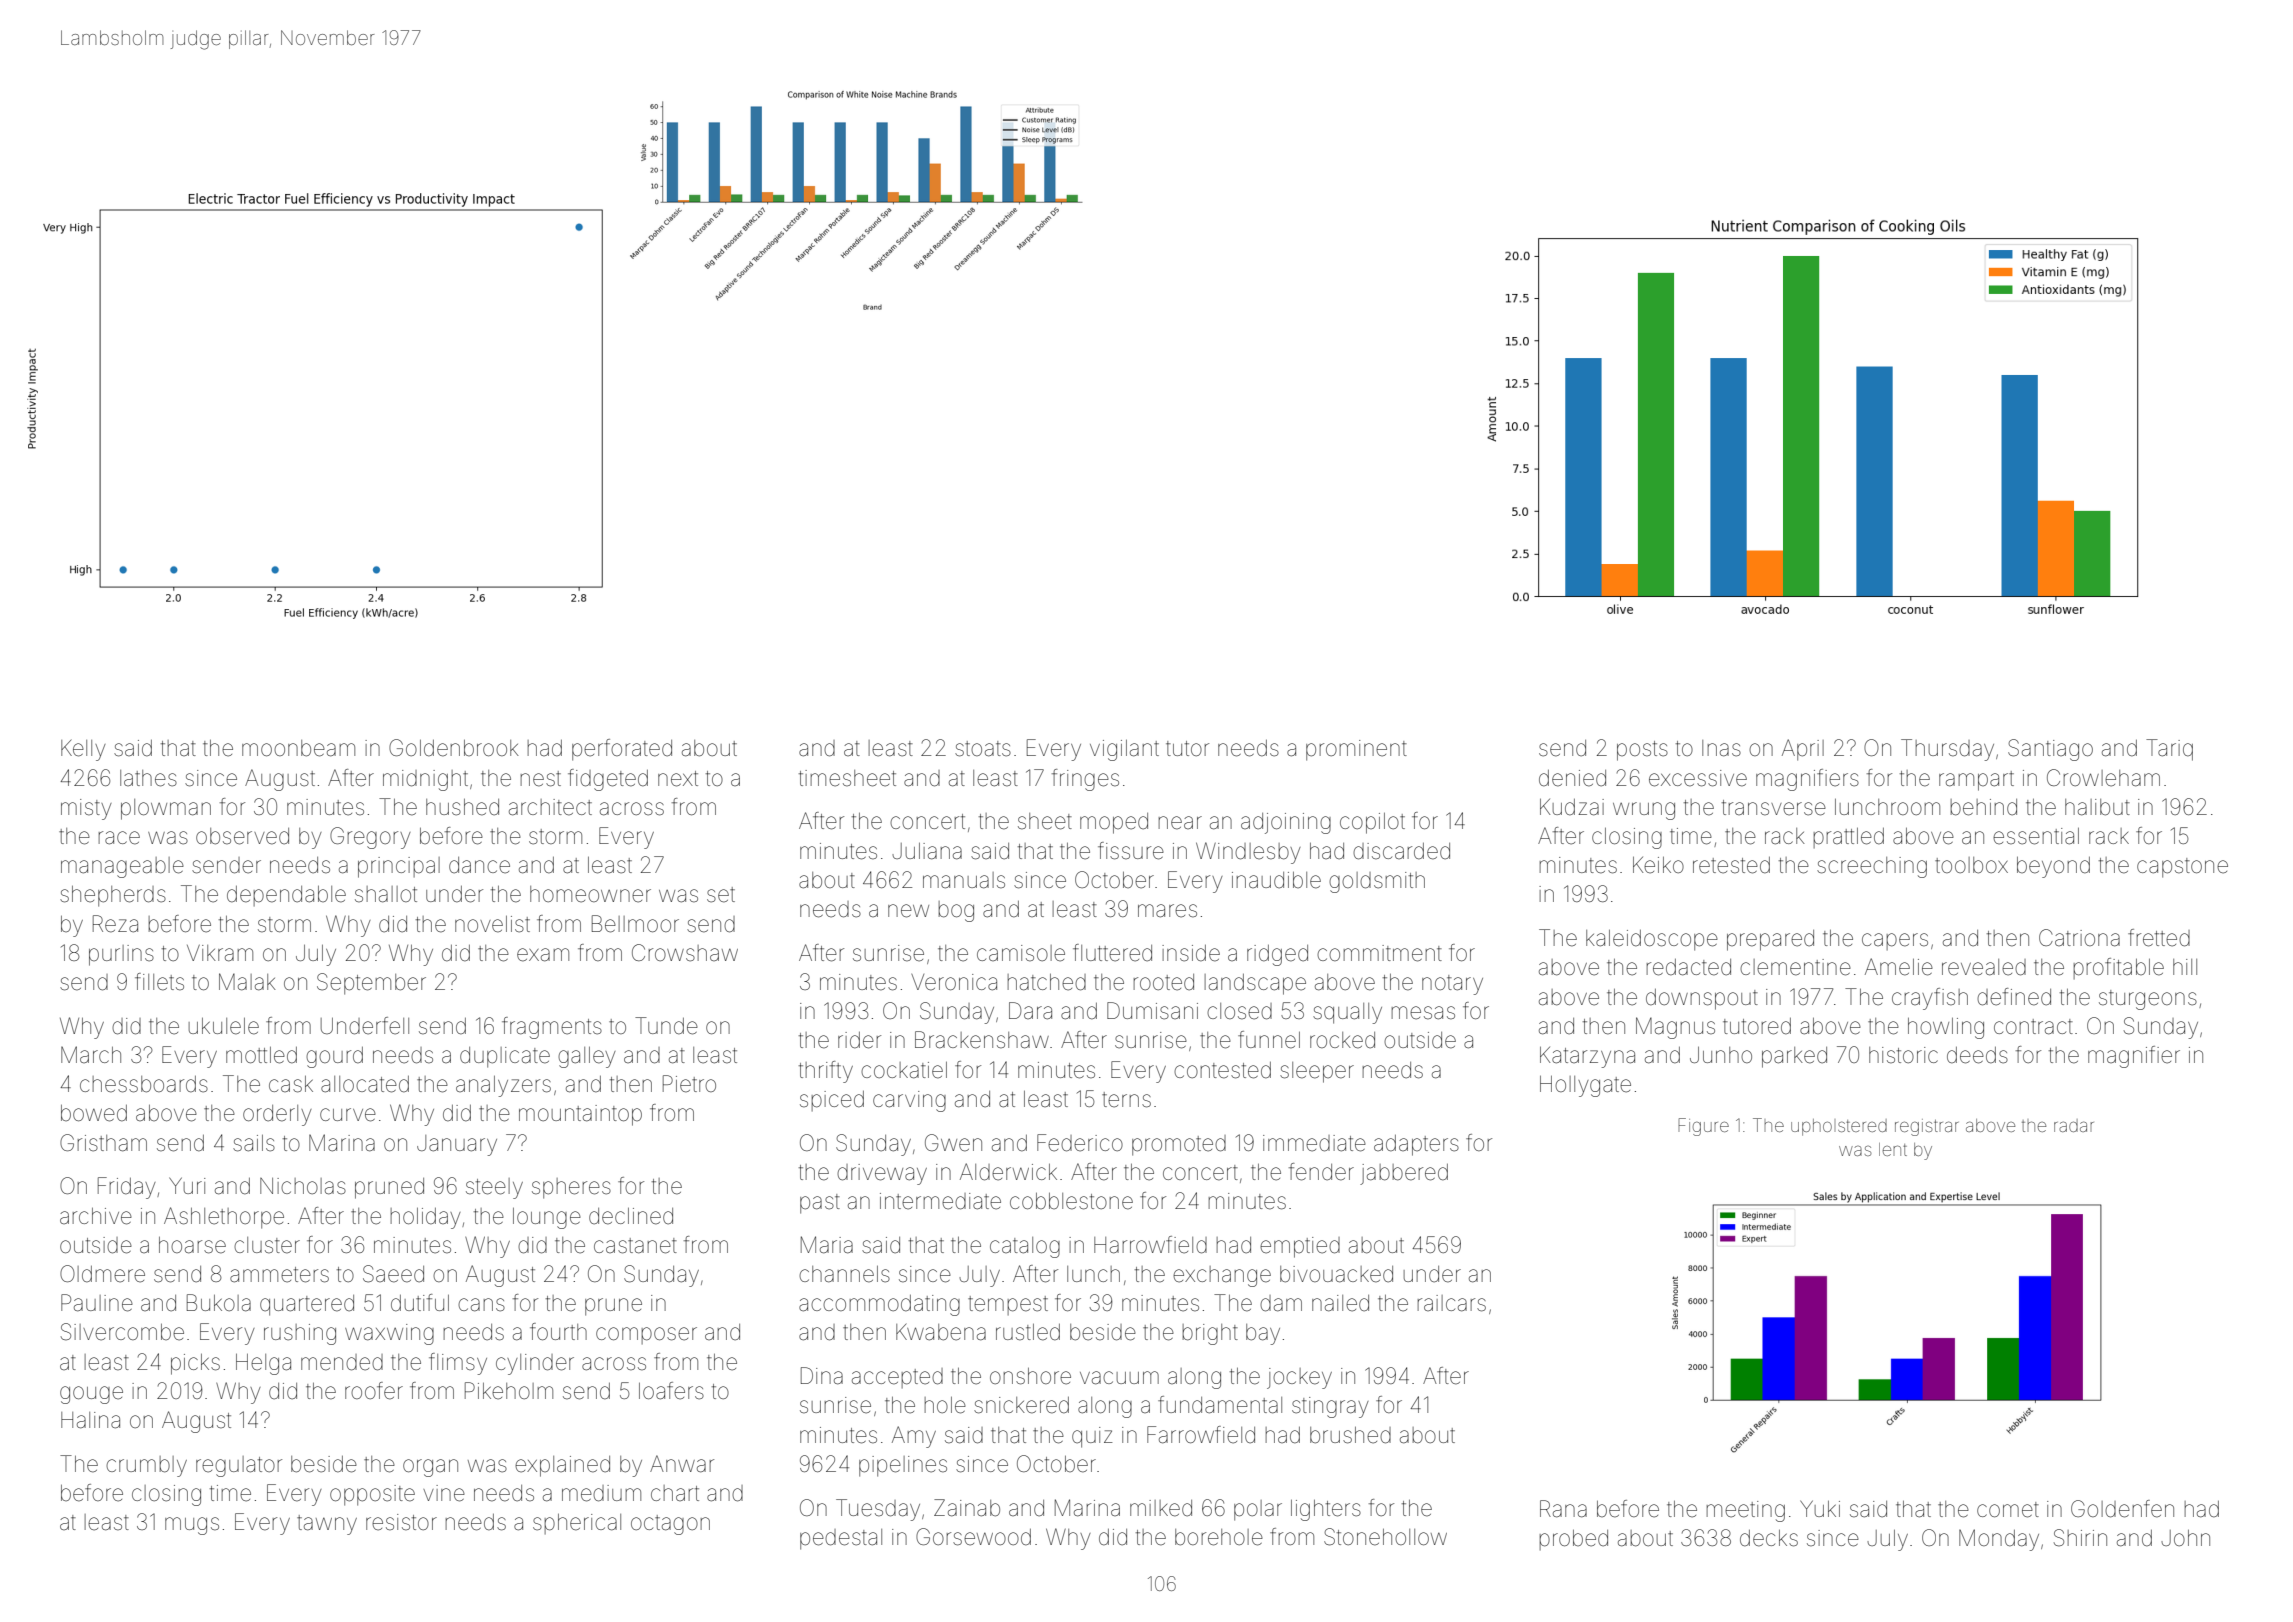  Describe the element at coordinates (1299, 1378) in the screenshot. I see `jockey` at that location.
